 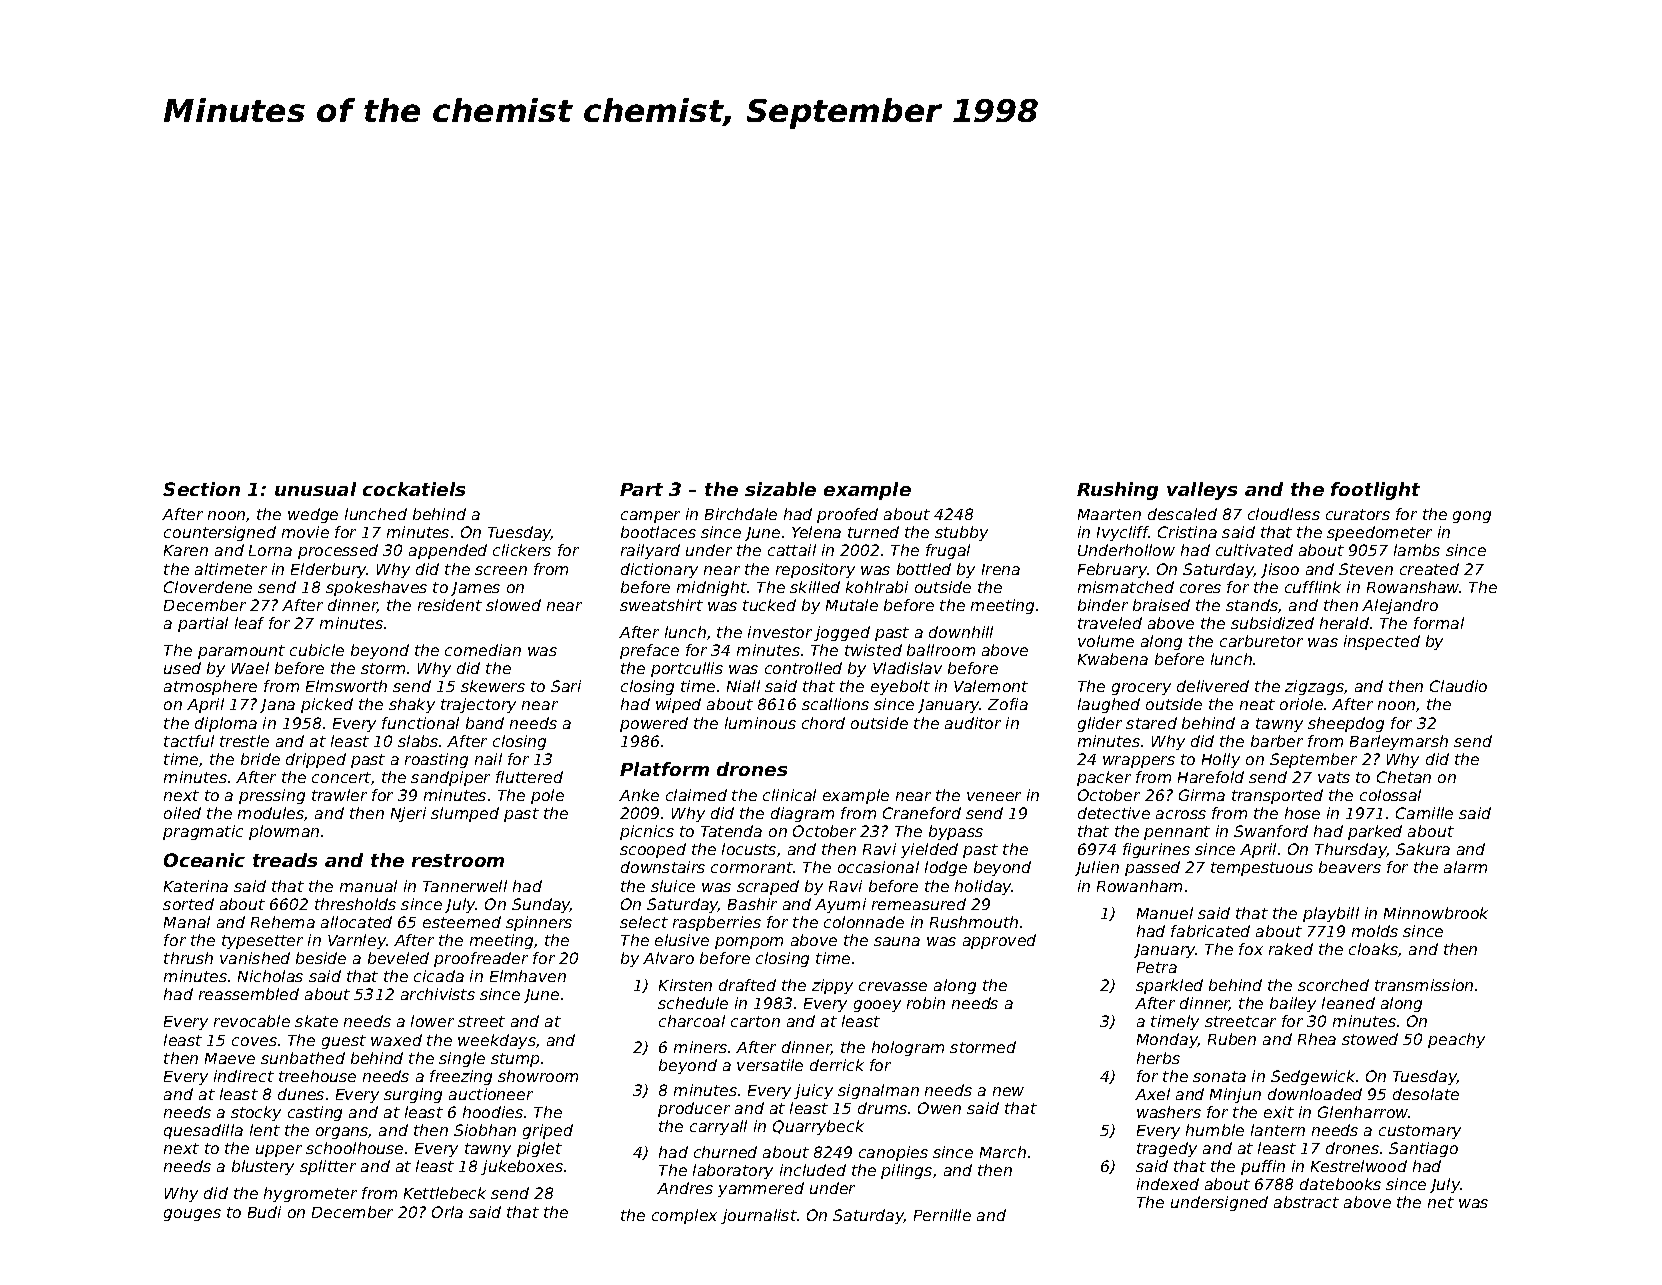 I want to click on Karen, so click(x=186, y=550).
